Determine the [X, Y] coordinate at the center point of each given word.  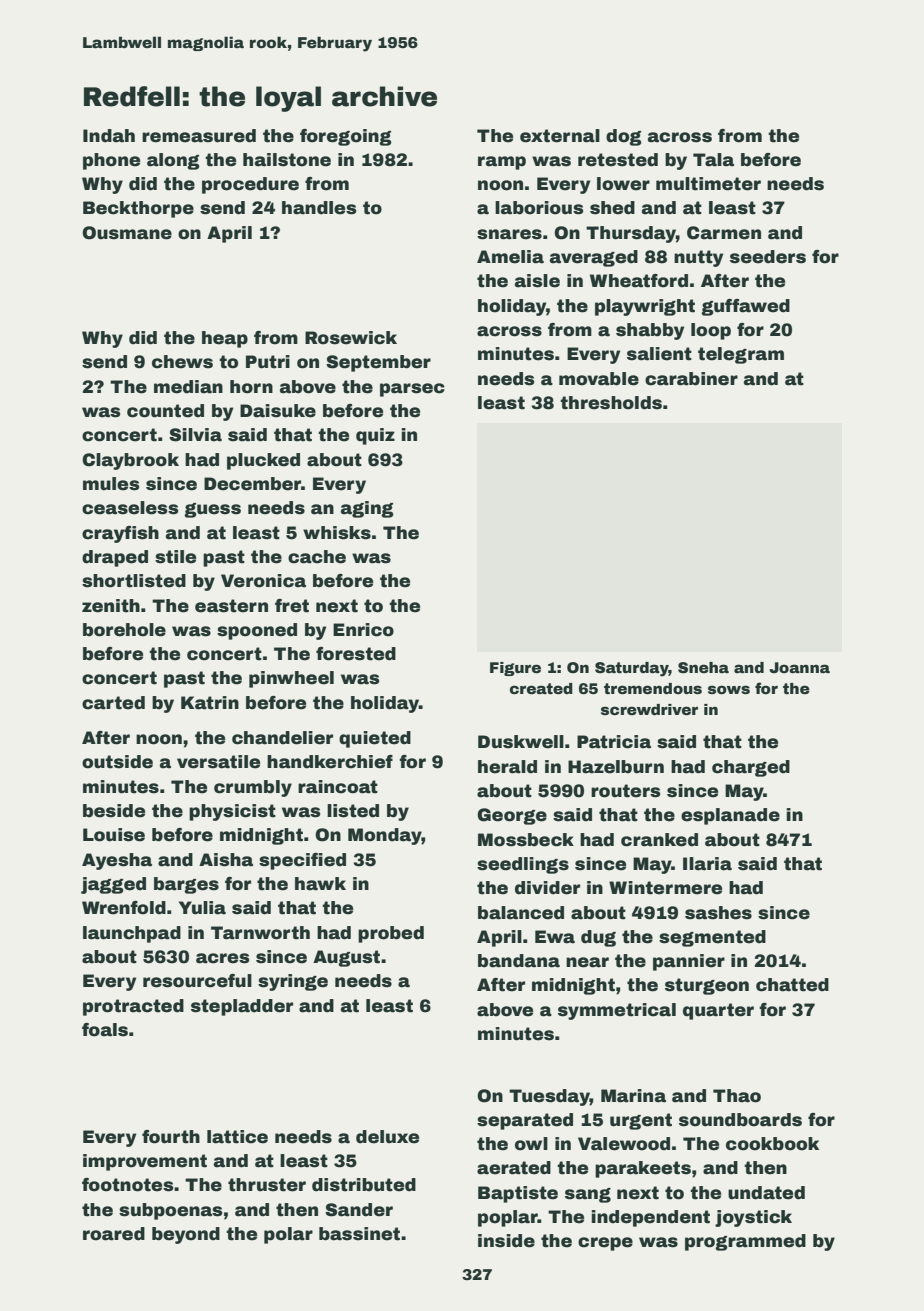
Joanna [799, 667]
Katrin [210, 703]
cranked [659, 840]
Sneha [703, 668]
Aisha [226, 860]
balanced [521, 913]
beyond [186, 1235]
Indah [109, 136]
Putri [268, 362]
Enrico [363, 630]
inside [506, 1241]
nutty [698, 258]
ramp [502, 163]
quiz [375, 436]
